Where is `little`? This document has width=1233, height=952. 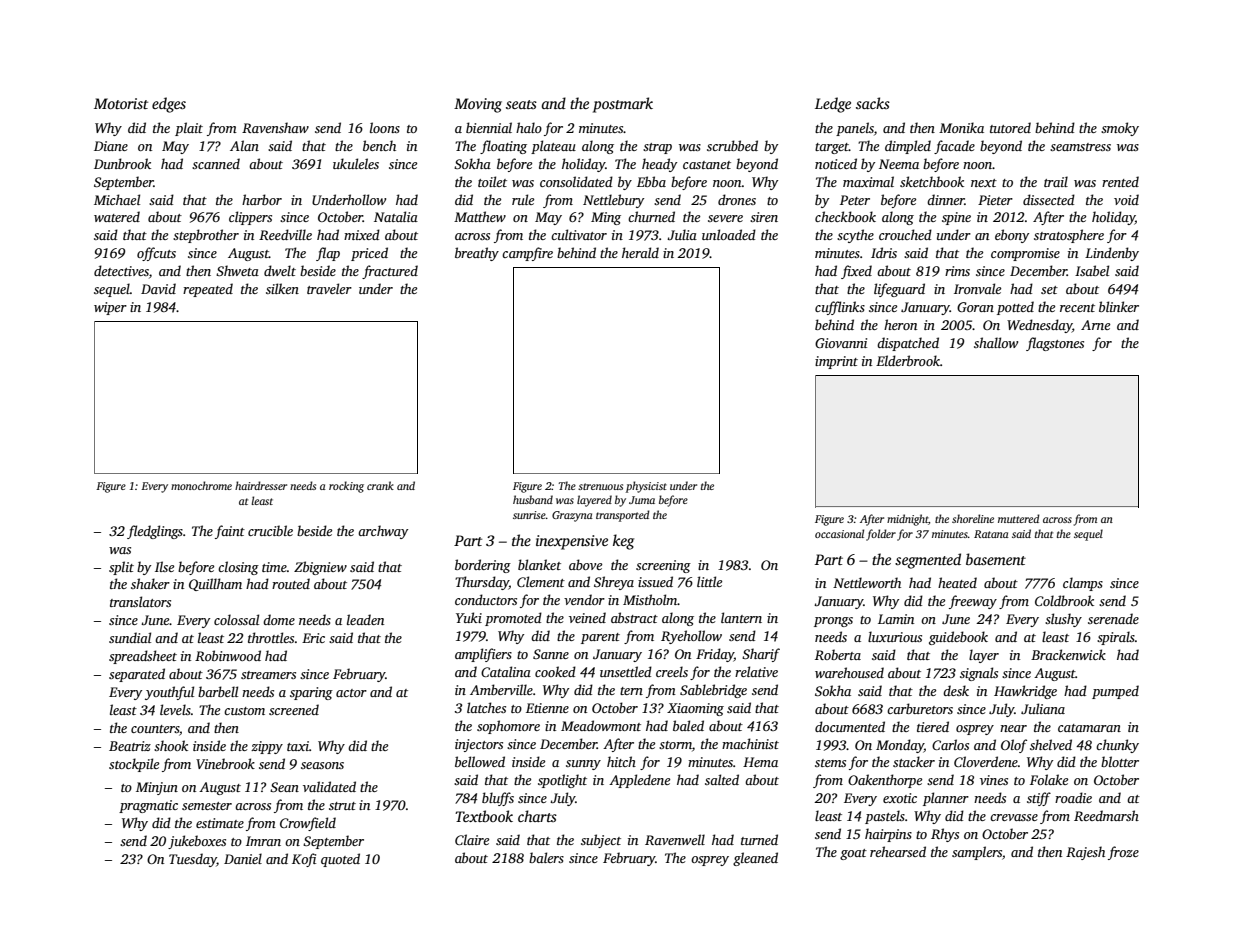 little is located at coordinates (709, 581).
